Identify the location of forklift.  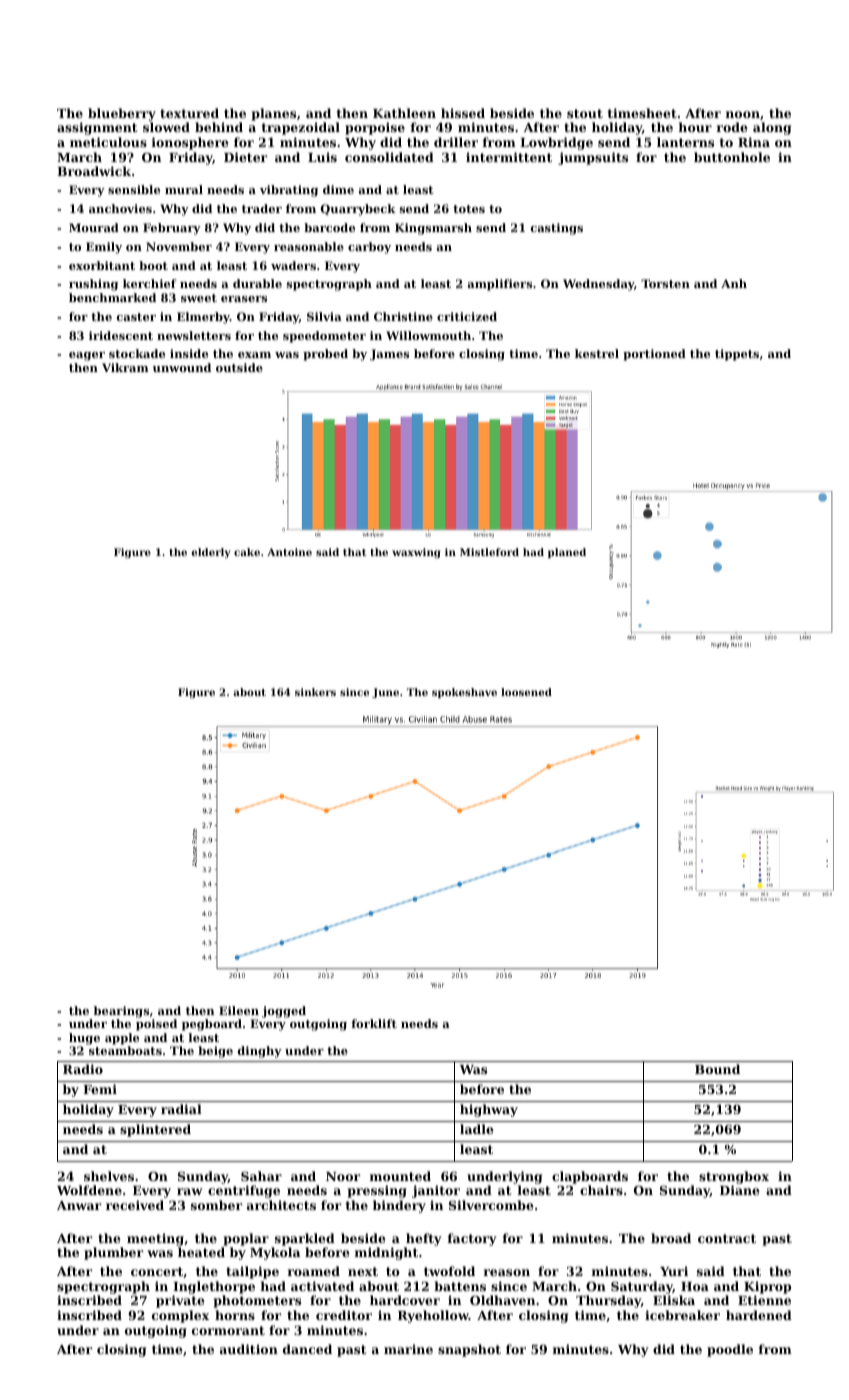
(374, 1023).
